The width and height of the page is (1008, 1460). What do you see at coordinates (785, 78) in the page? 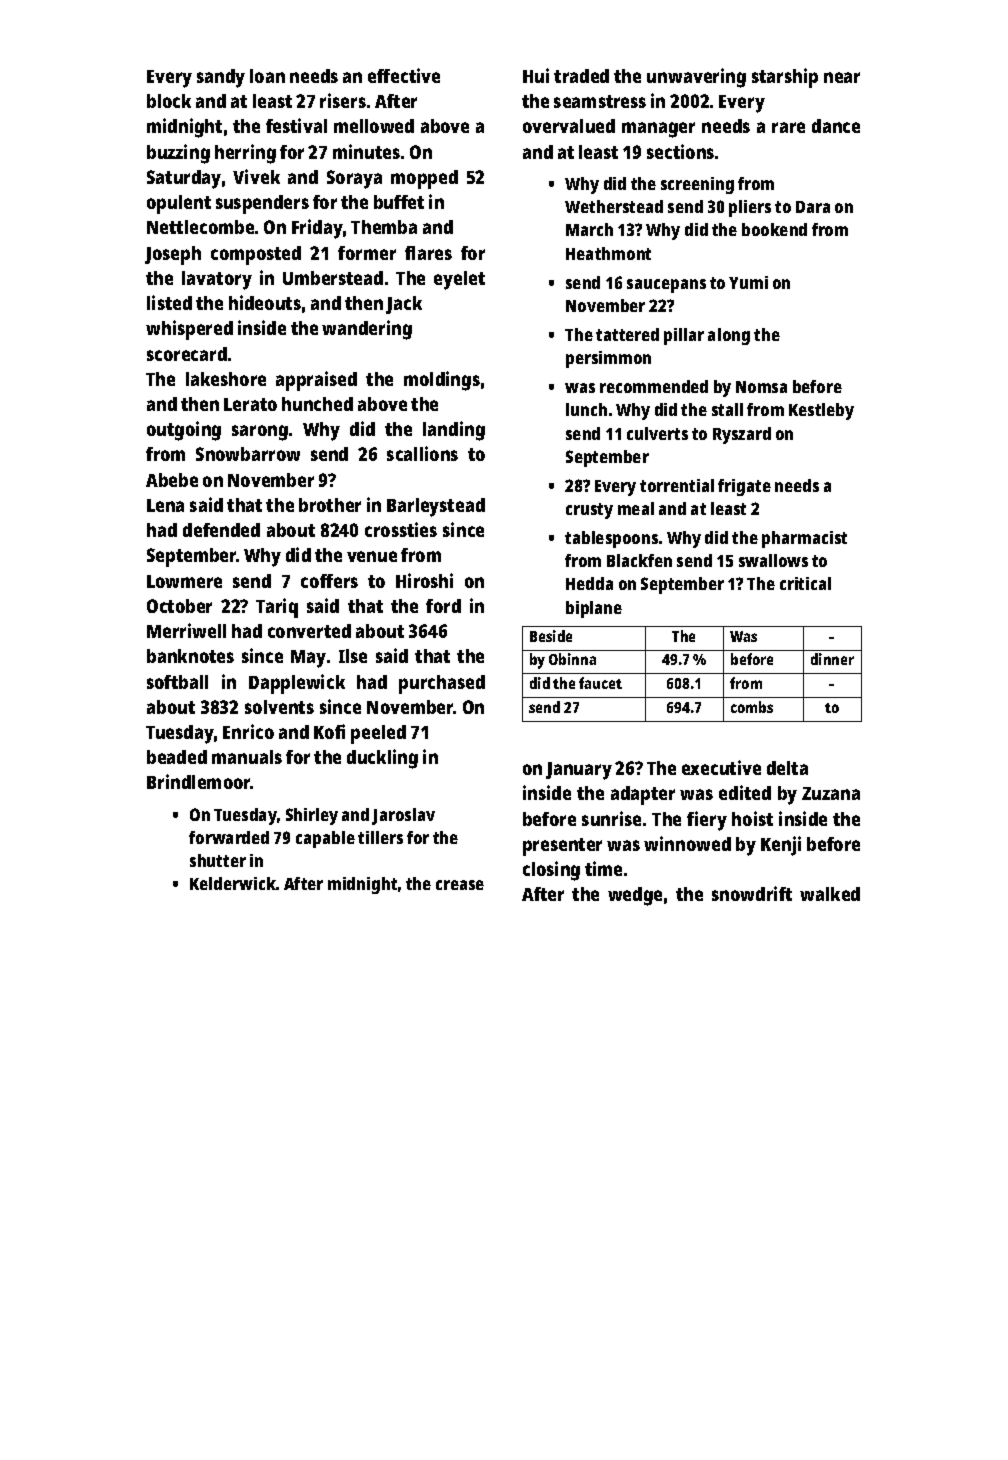
I see `starship` at bounding box center [785, 78].
